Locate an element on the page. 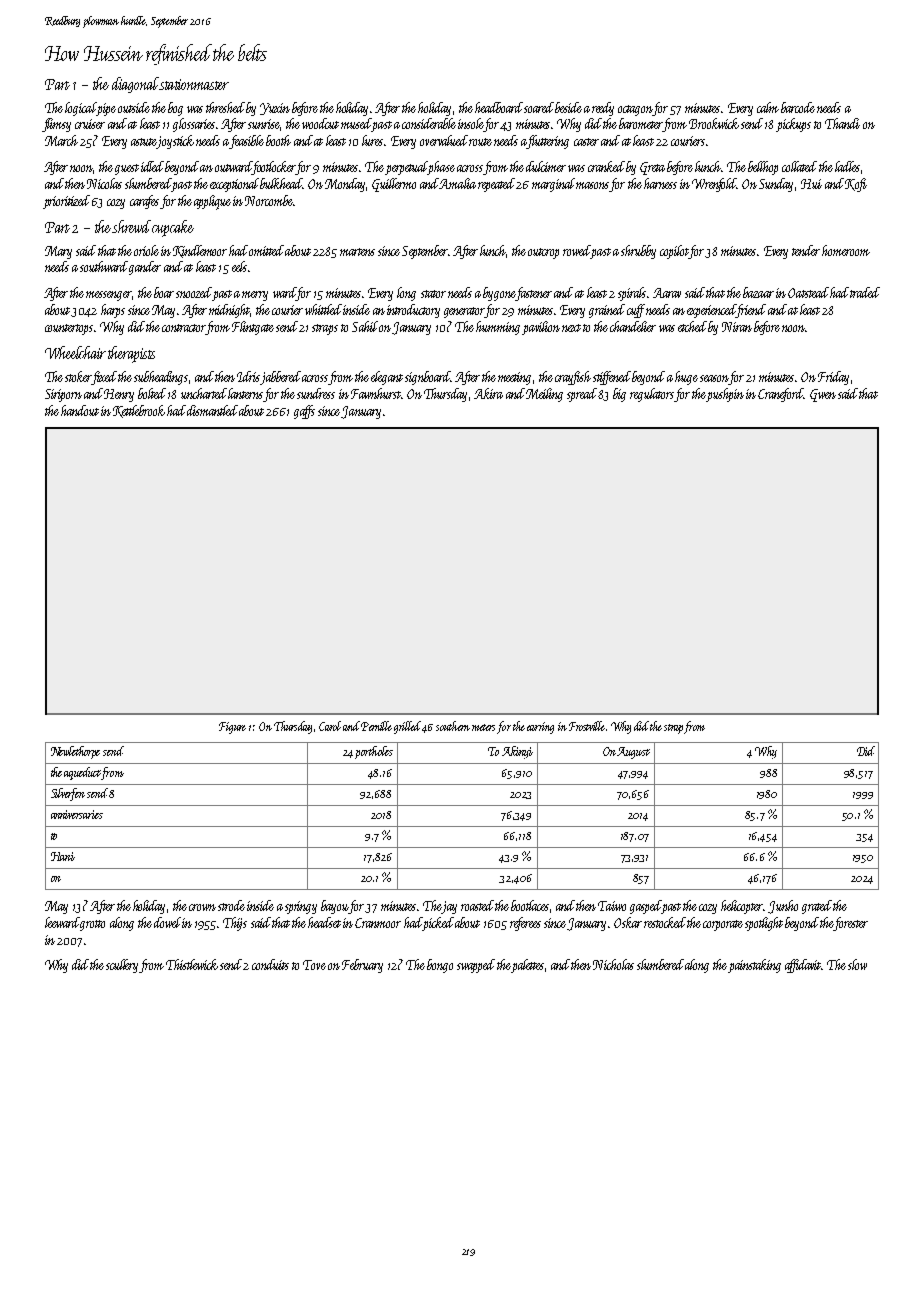  Figure is located at coordinates (232, 728).
